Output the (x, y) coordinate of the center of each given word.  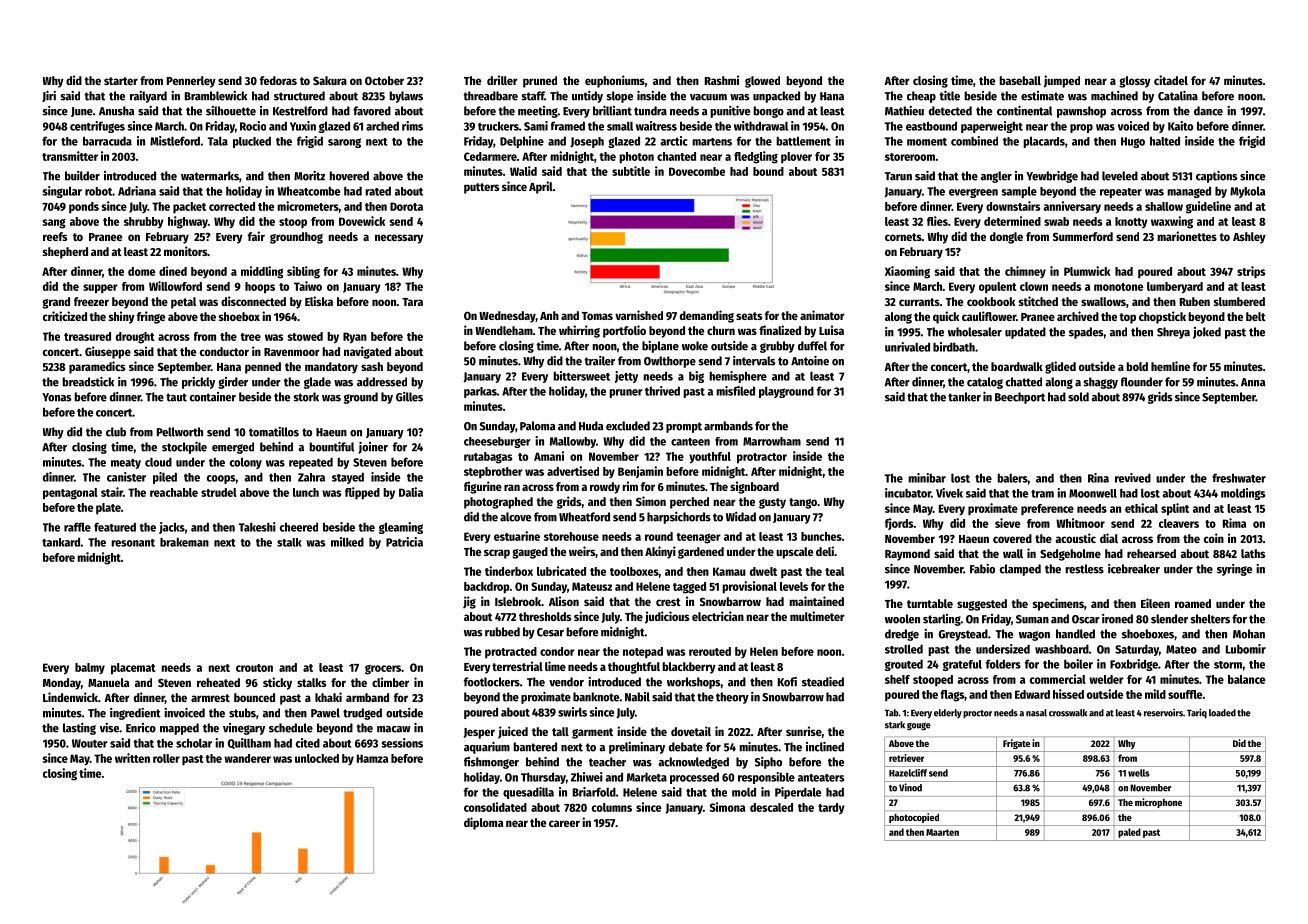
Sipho (768, 763)
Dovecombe (697, 171)
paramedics (97, 367)
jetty (626, 377)
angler (996, 177)
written (132, 758)
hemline (1170, 366)
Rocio (253, 126)
